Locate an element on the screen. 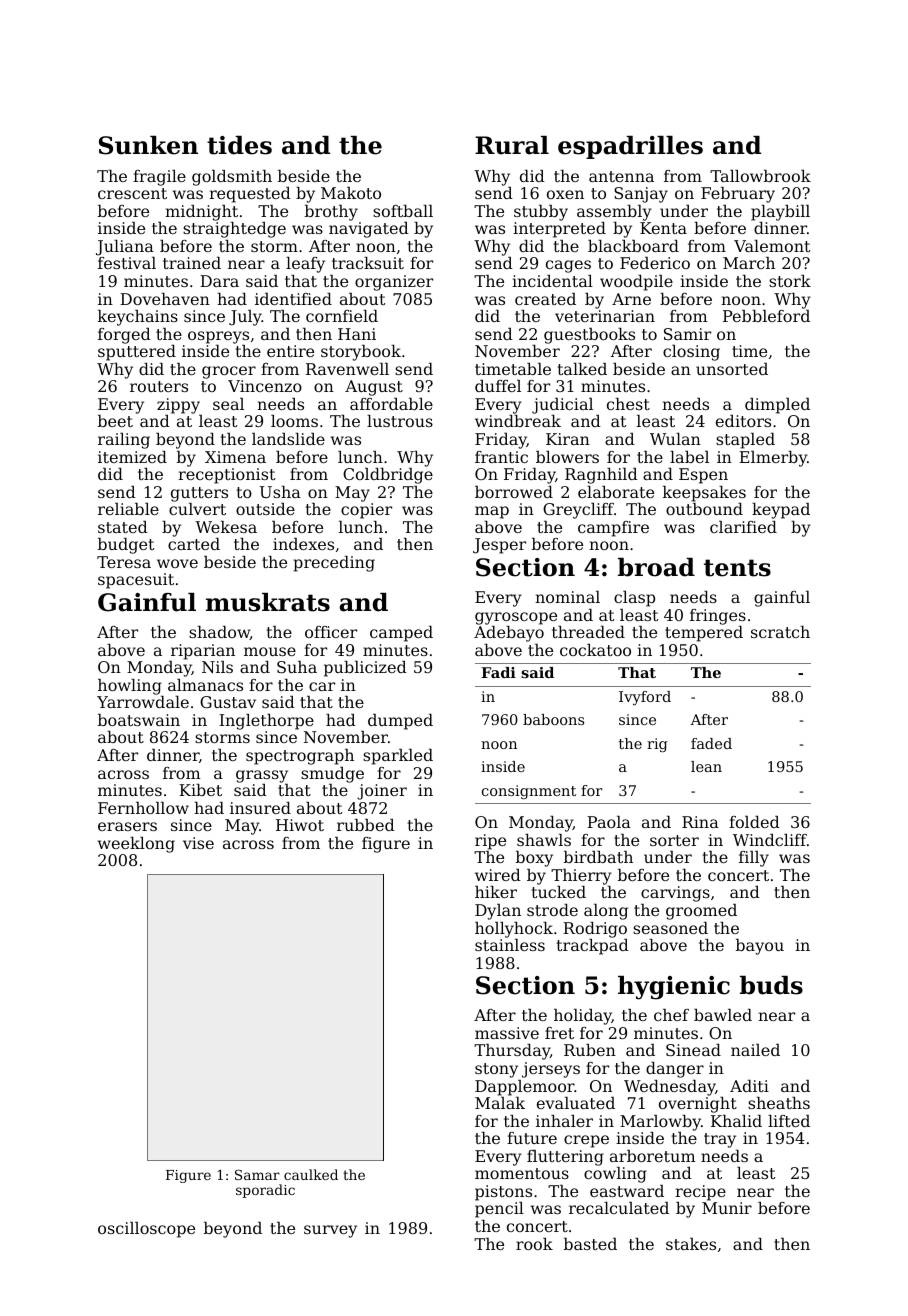 This screenshot has height=1316, width=908. outside is located at coordinates (265, 509).
